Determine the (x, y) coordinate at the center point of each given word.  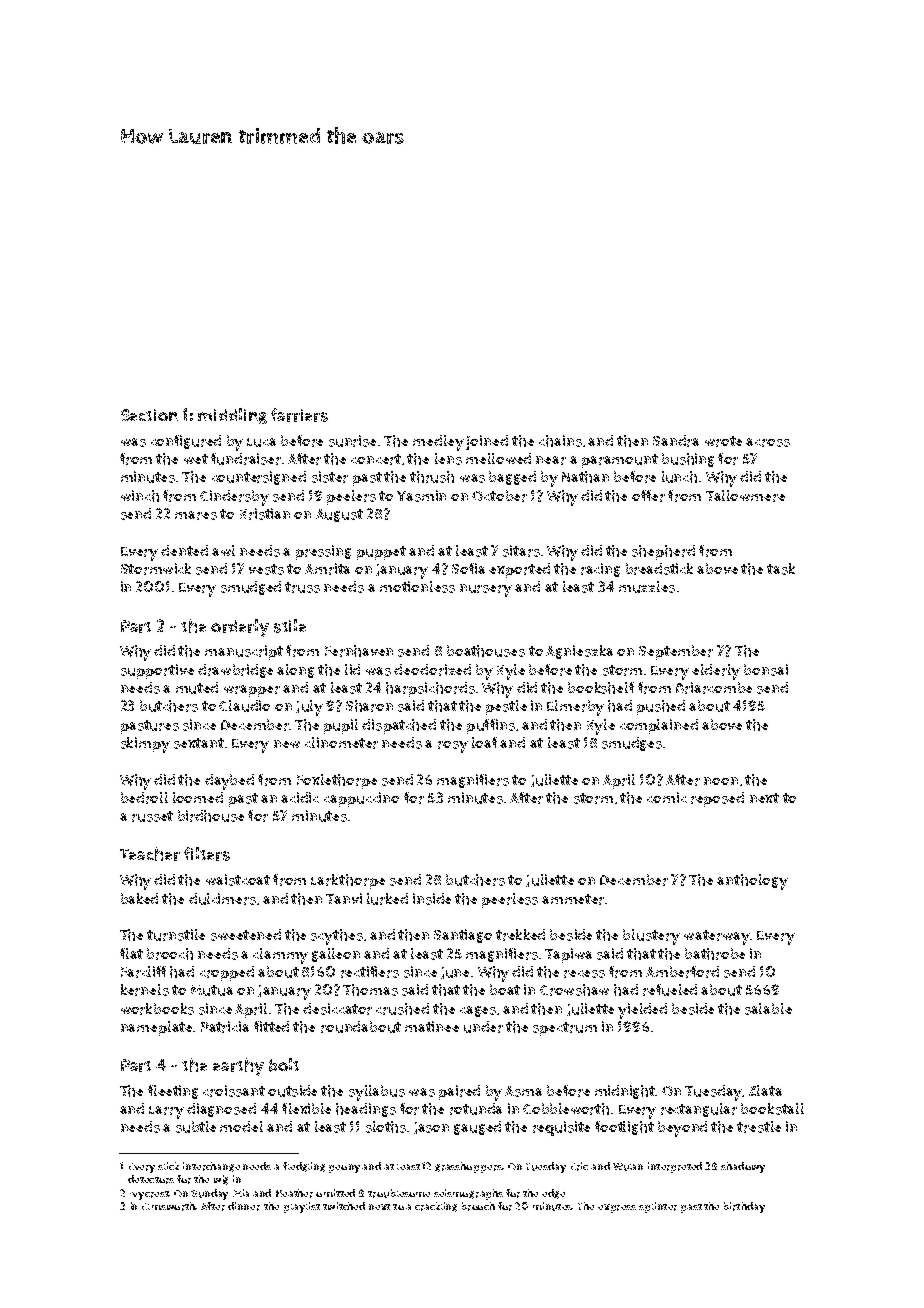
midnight (625, 1092)
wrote (723, 441)
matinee (432, 1026)
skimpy (145, 745)
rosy (453, 747)
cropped (227, 973)
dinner (244, 1206)
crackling (436, 1207)
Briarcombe (714, 688)
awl (223, 550)
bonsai (766, 670)
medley (438, 443)
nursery (486, 590)
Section (149, 415)
